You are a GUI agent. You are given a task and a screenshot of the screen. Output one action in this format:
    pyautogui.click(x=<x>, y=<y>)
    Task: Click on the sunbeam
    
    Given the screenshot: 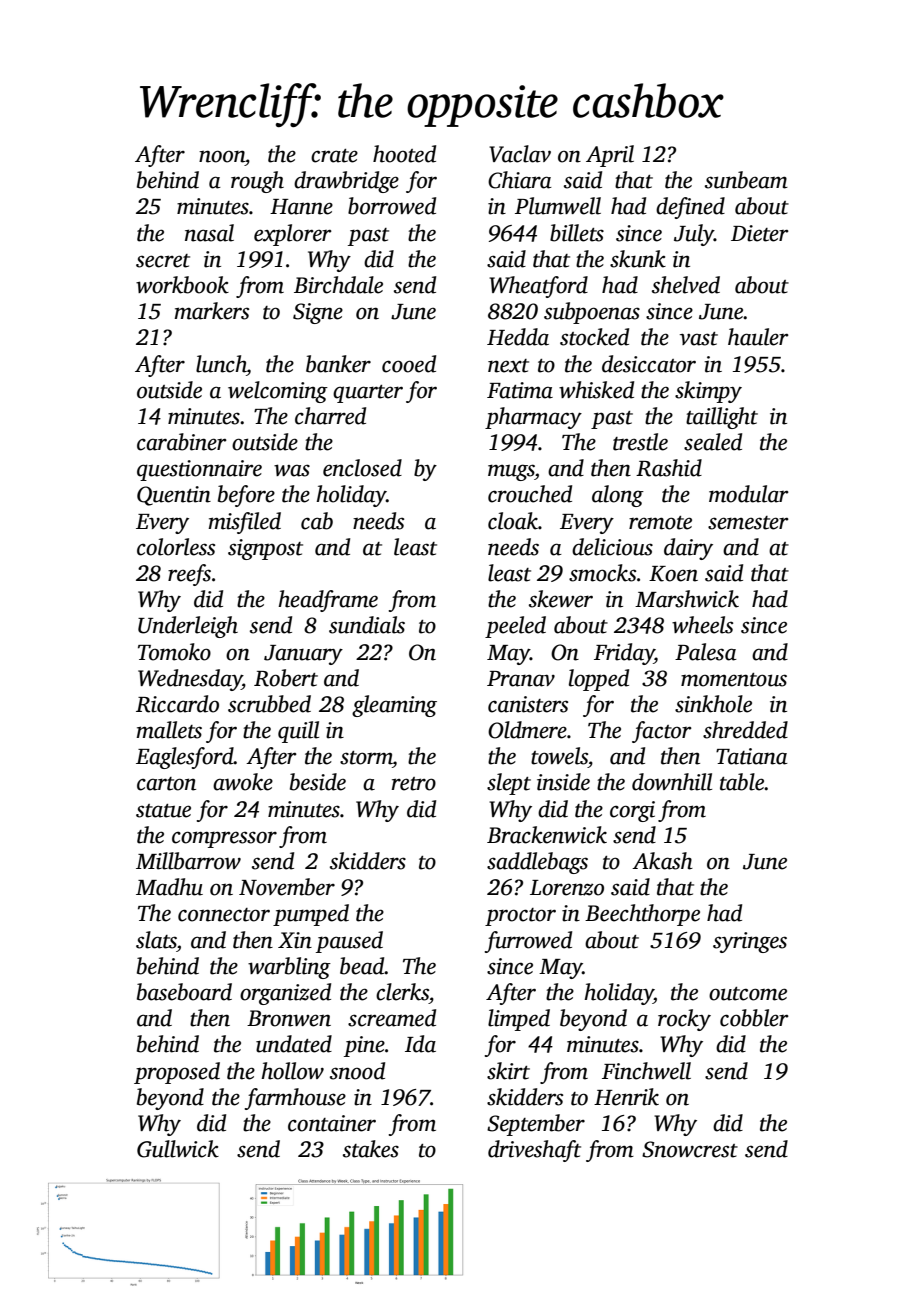 What is the action you would take?
    pyautogui.click(x=746, y=180)
